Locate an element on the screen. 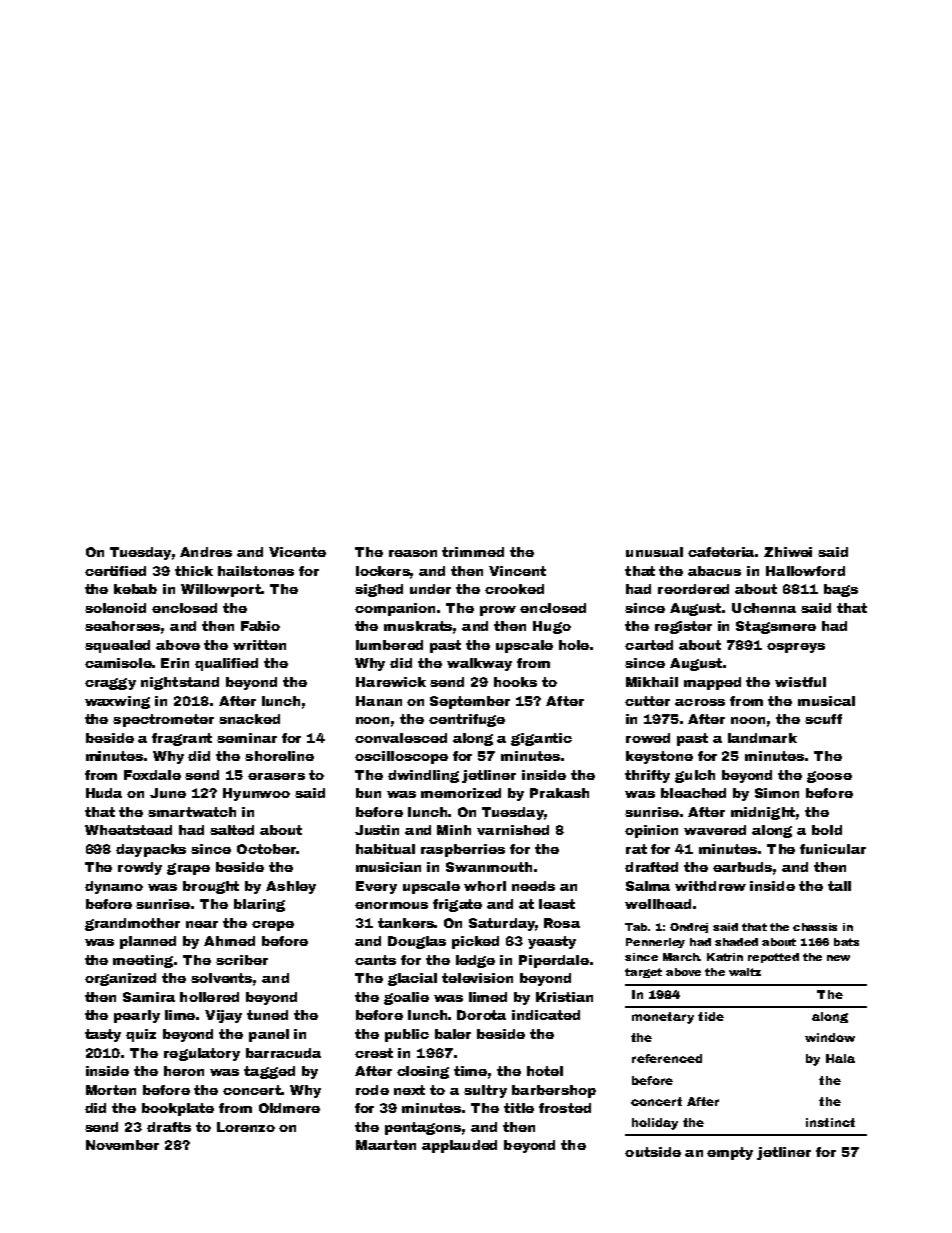  waxwing is located at coordinates (117, 702).
